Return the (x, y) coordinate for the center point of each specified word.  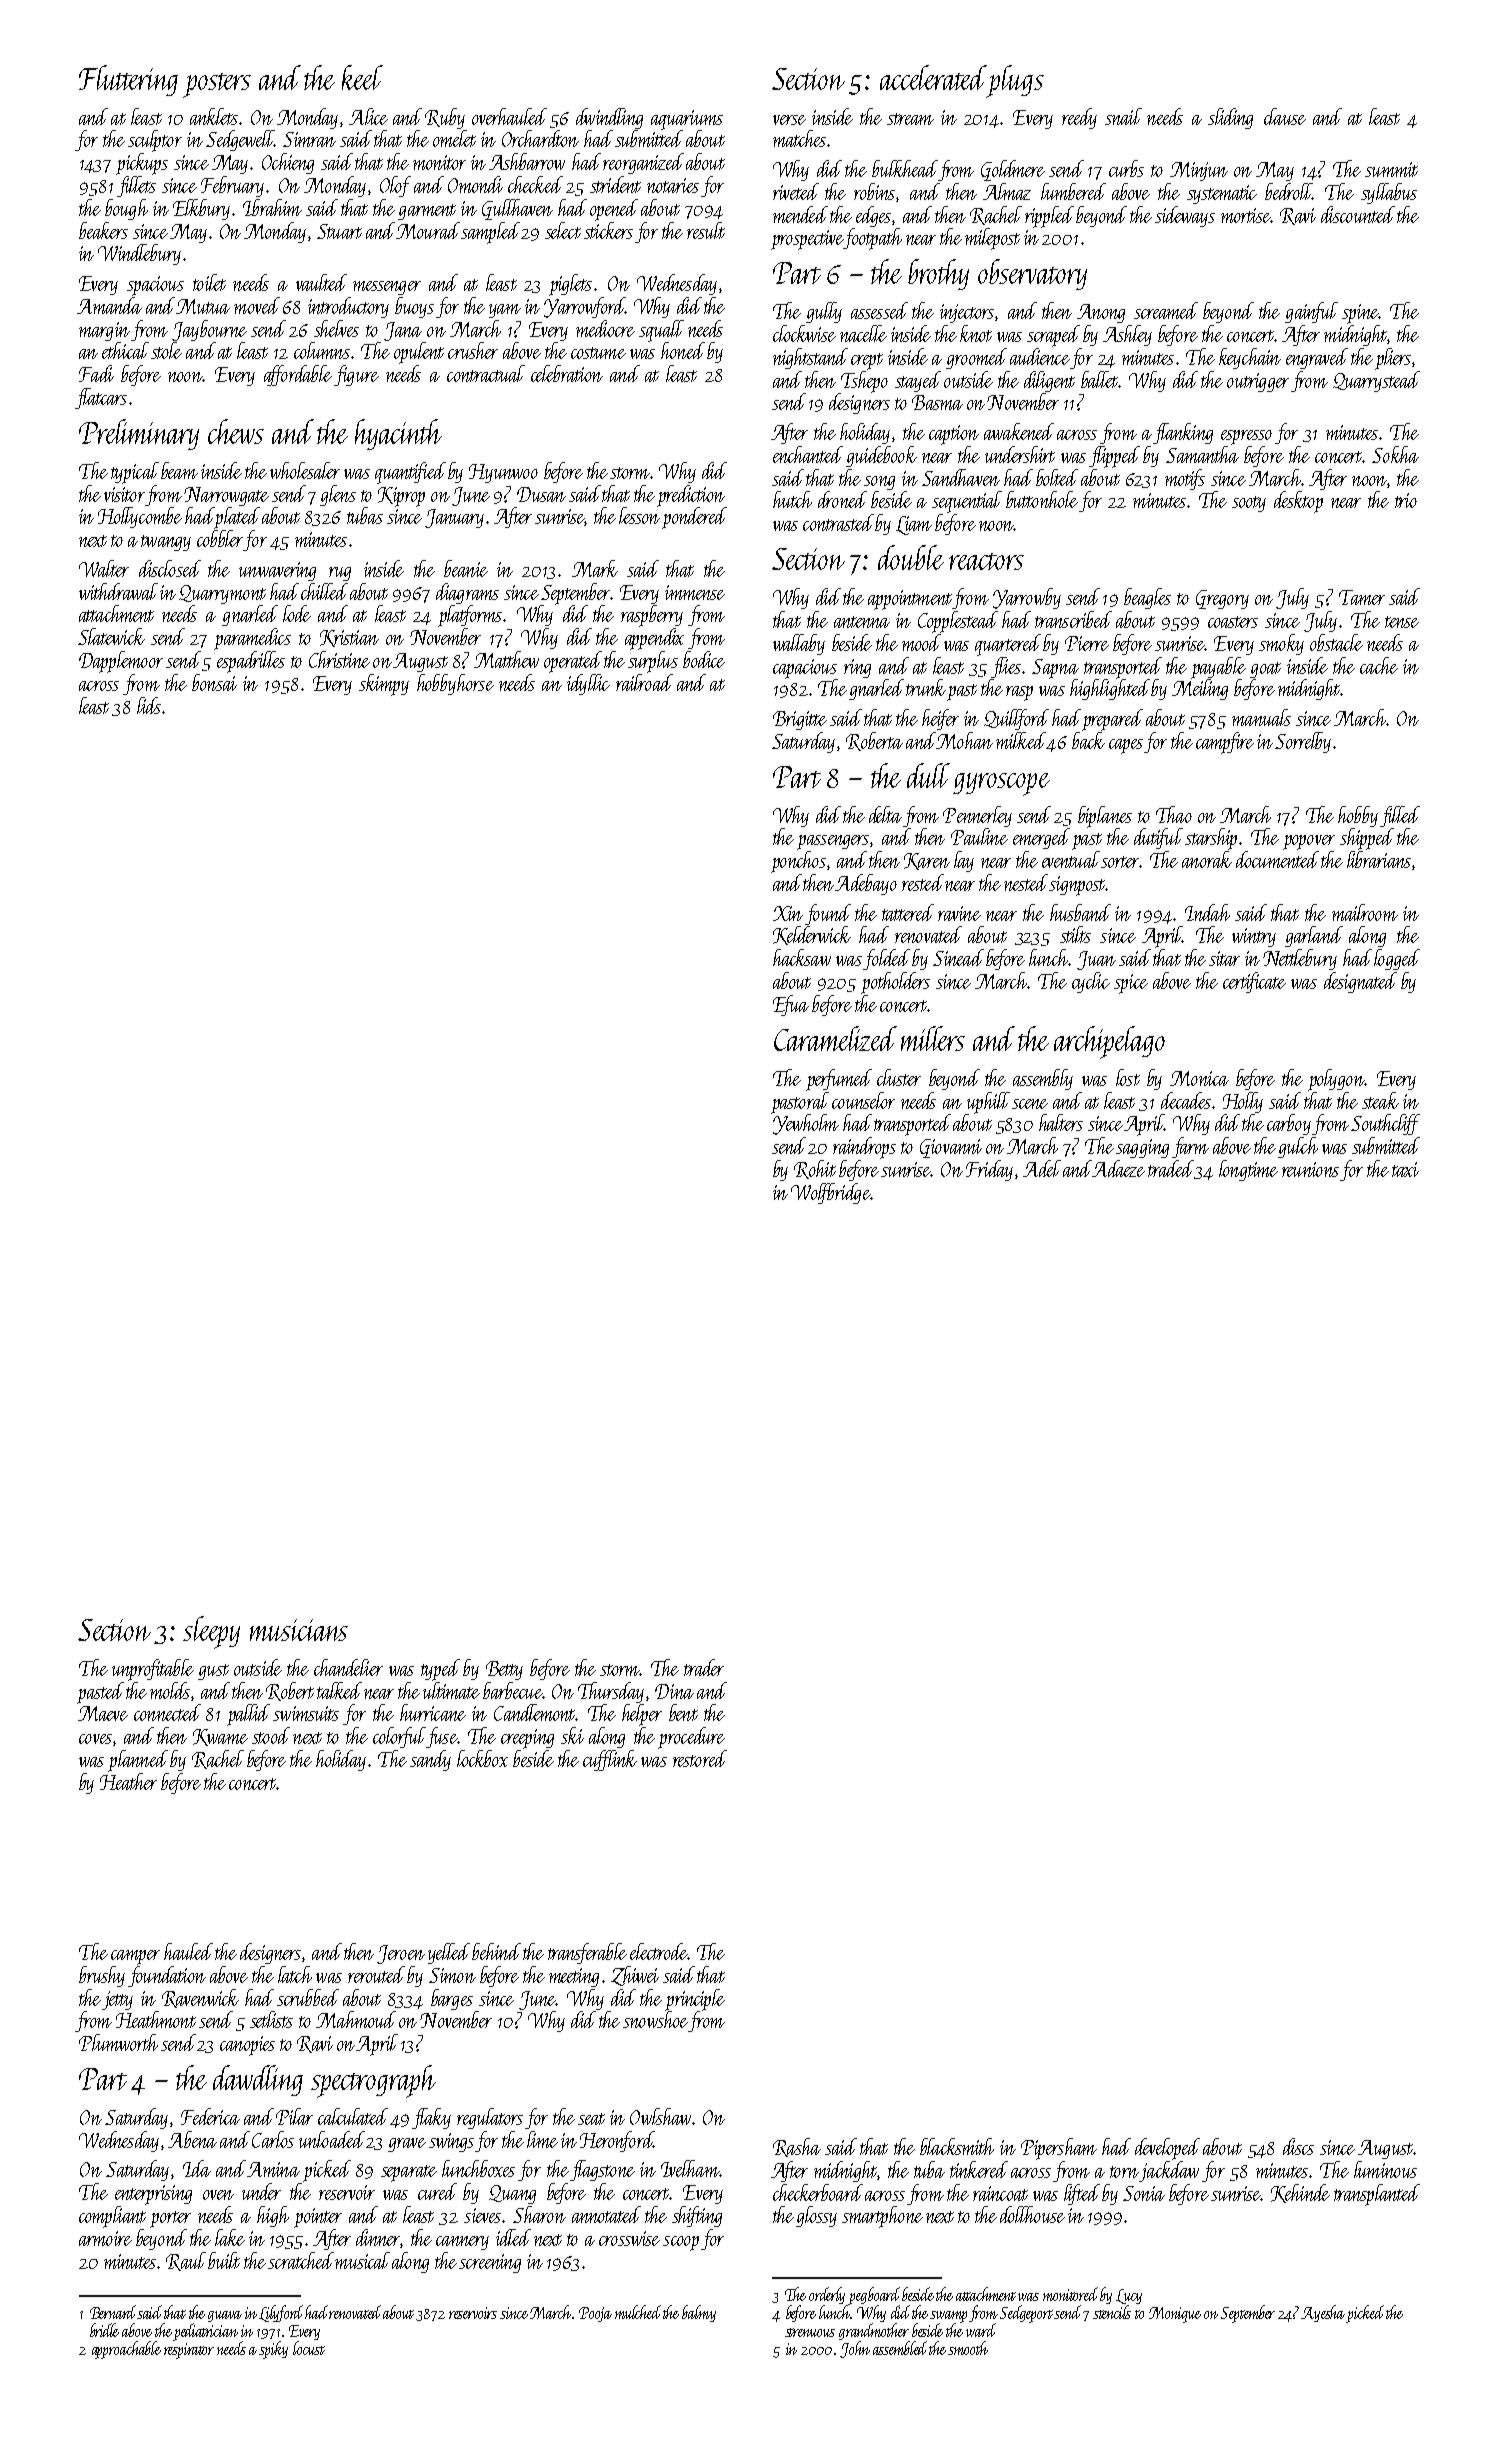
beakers (103, 230)
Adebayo (866, 884)
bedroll (1288, 191)
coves (95, 1739)
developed (1167, 2149)
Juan (1096, 960)
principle (695, 2000)
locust (309, 2348)
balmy (699, 2313)
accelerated (933, 77)
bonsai (214, 682)
